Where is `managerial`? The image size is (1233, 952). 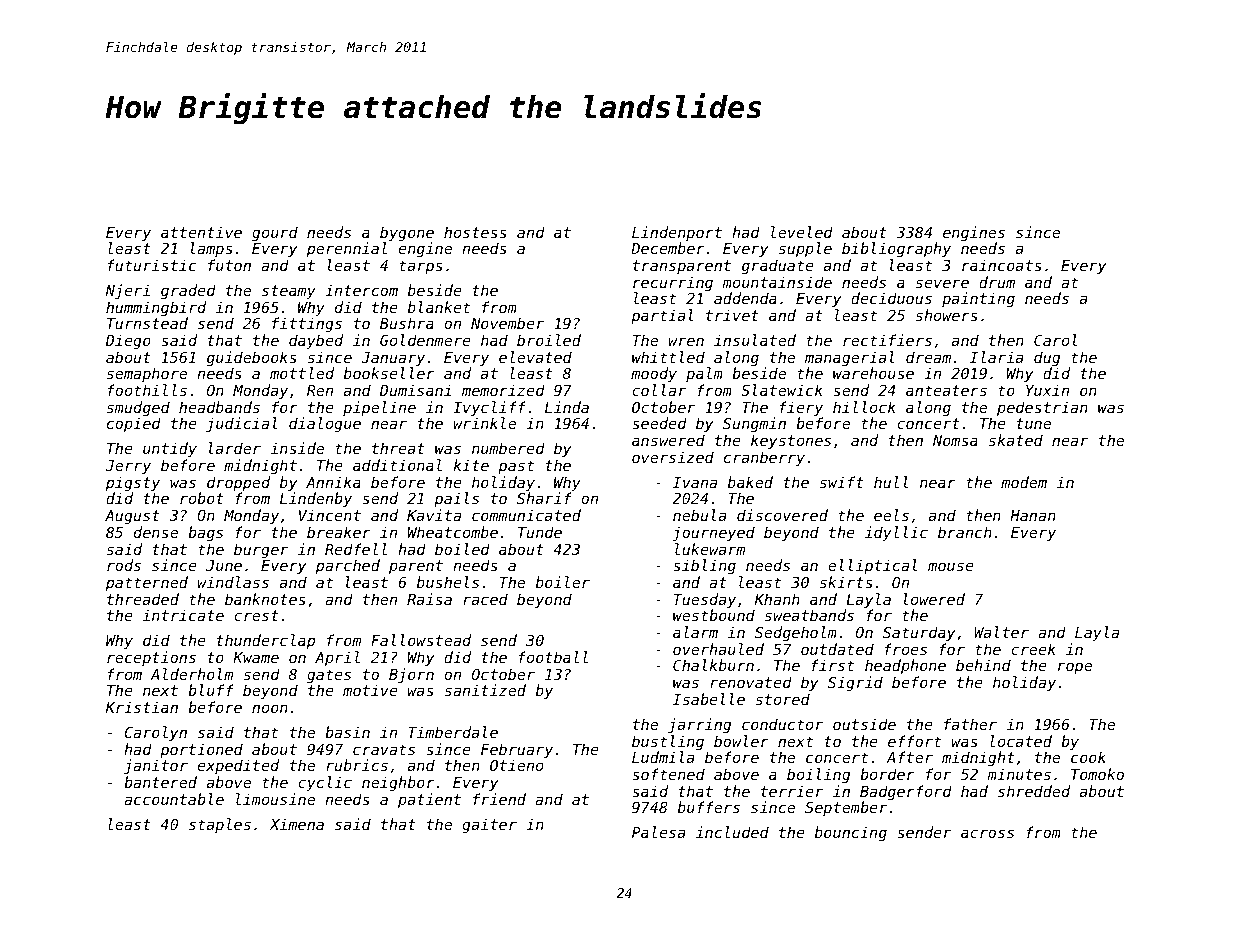
managerial is located at coordinates (850, 358).
